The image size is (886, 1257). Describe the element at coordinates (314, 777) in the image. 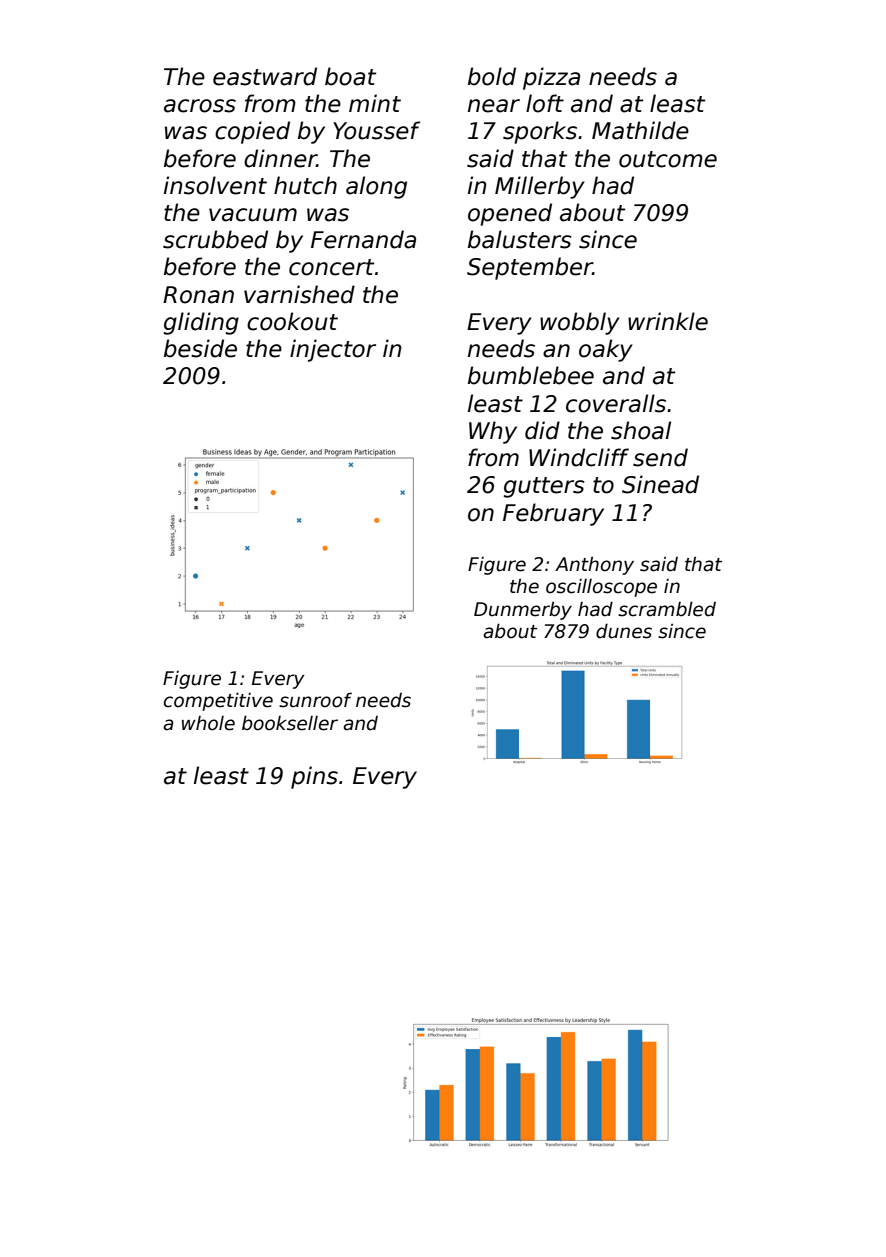

I see `pins` at that location.
